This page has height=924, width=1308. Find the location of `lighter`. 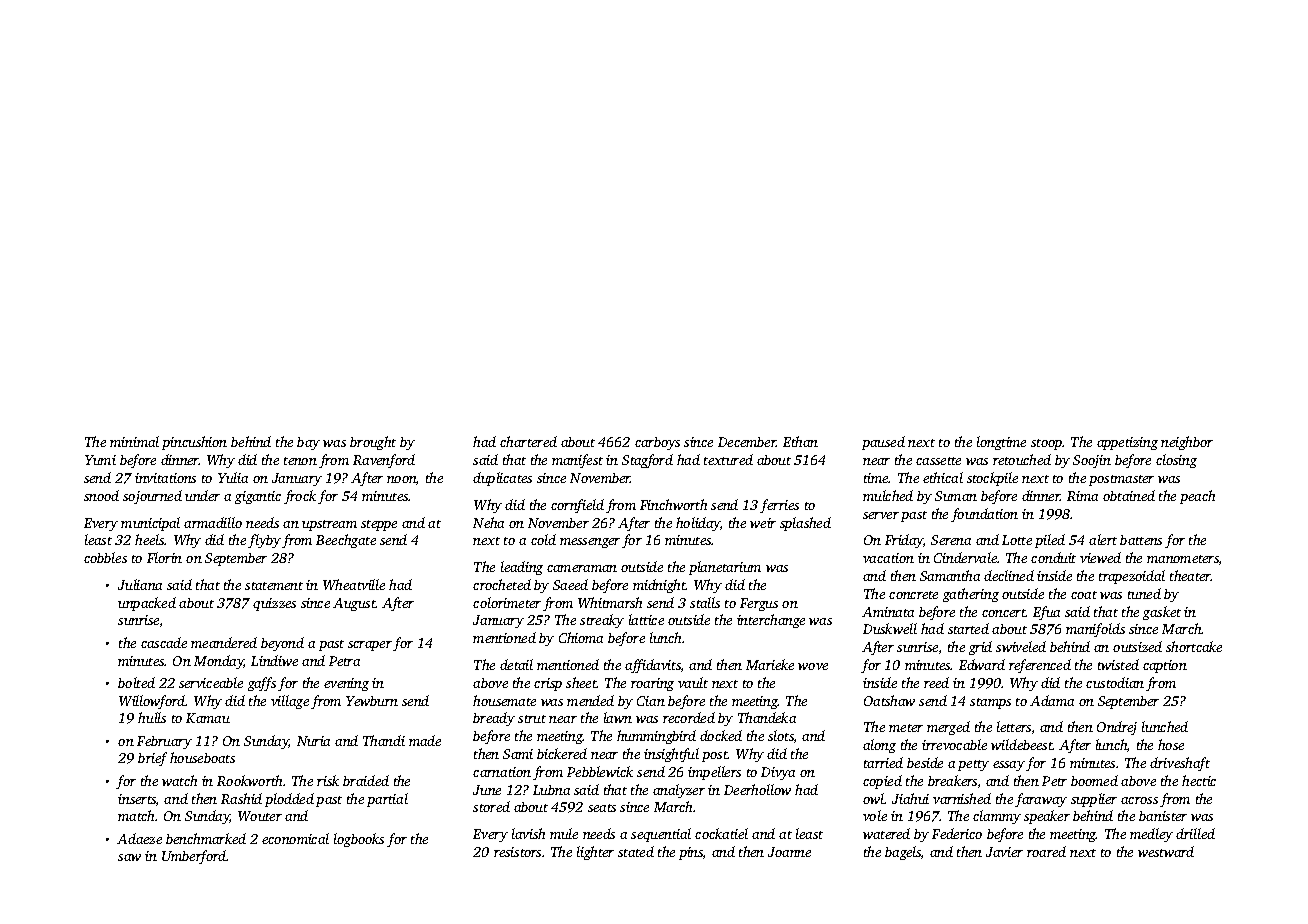

lighter is located at coordinates (595, 853).
